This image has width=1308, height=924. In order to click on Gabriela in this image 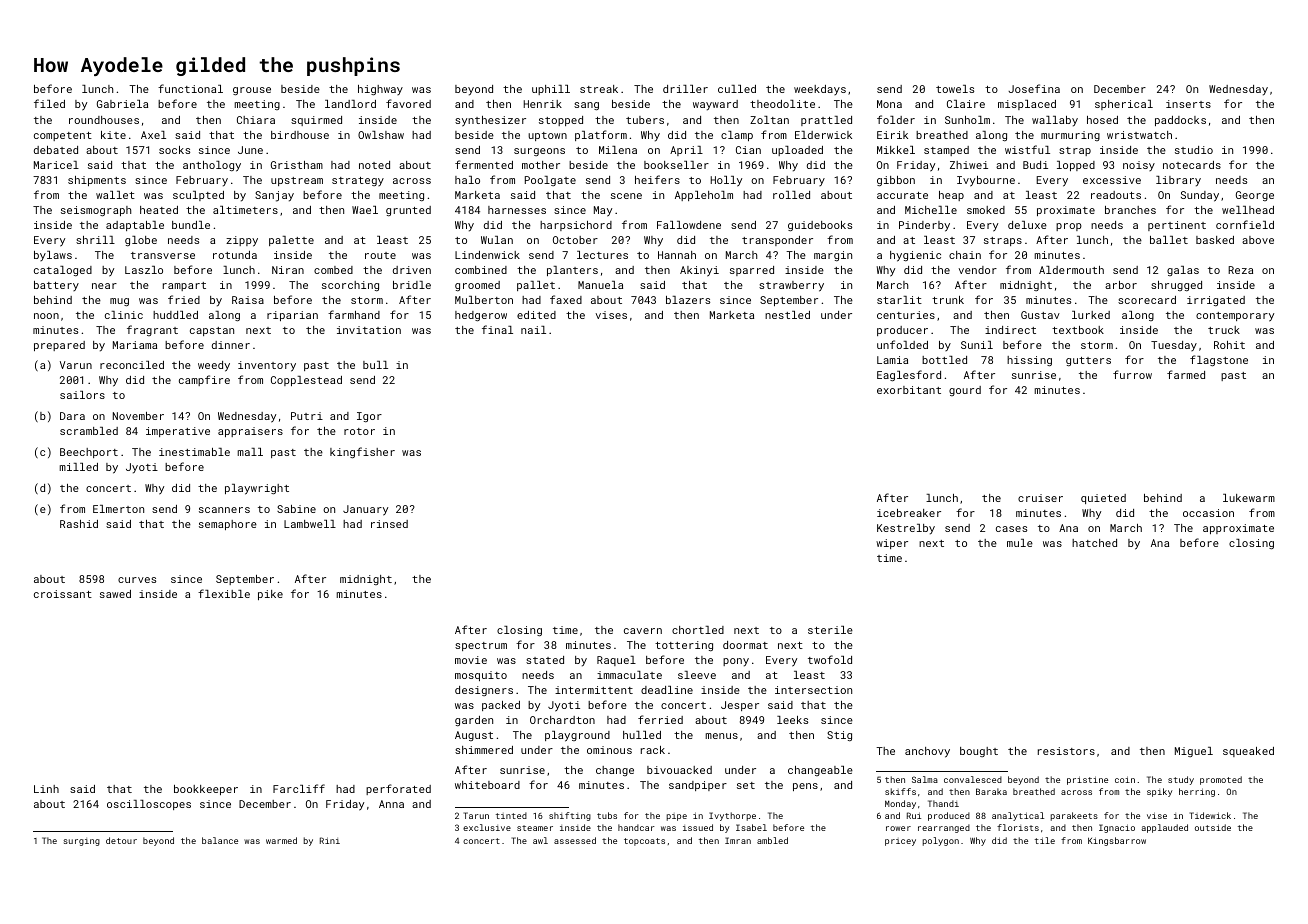, I will do `click(122, 104)`.
